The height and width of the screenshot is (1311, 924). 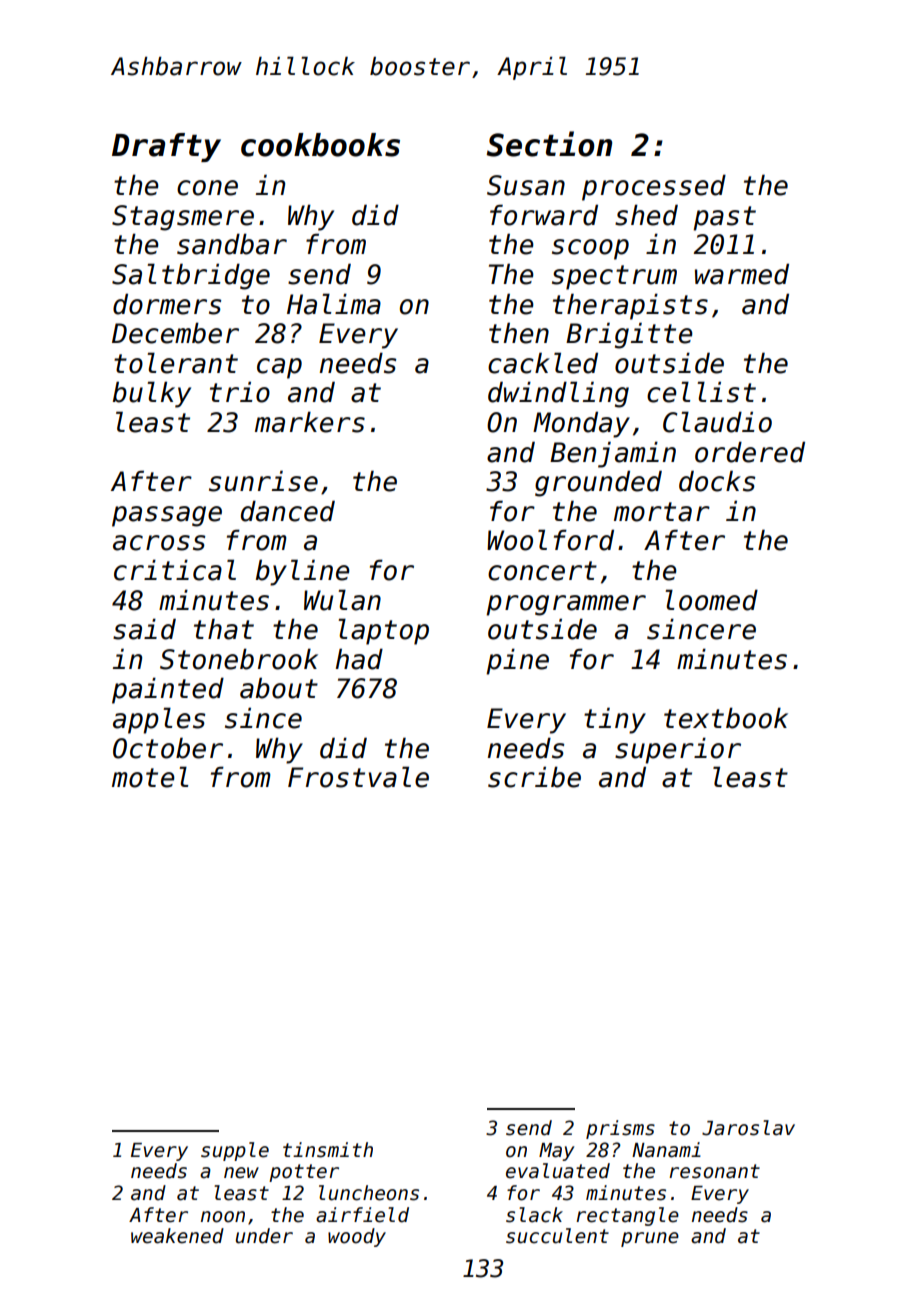 What do you see at coordinates (711, 600) in the screenshot?
I see `loomed` at bounding box center [711, 600].
